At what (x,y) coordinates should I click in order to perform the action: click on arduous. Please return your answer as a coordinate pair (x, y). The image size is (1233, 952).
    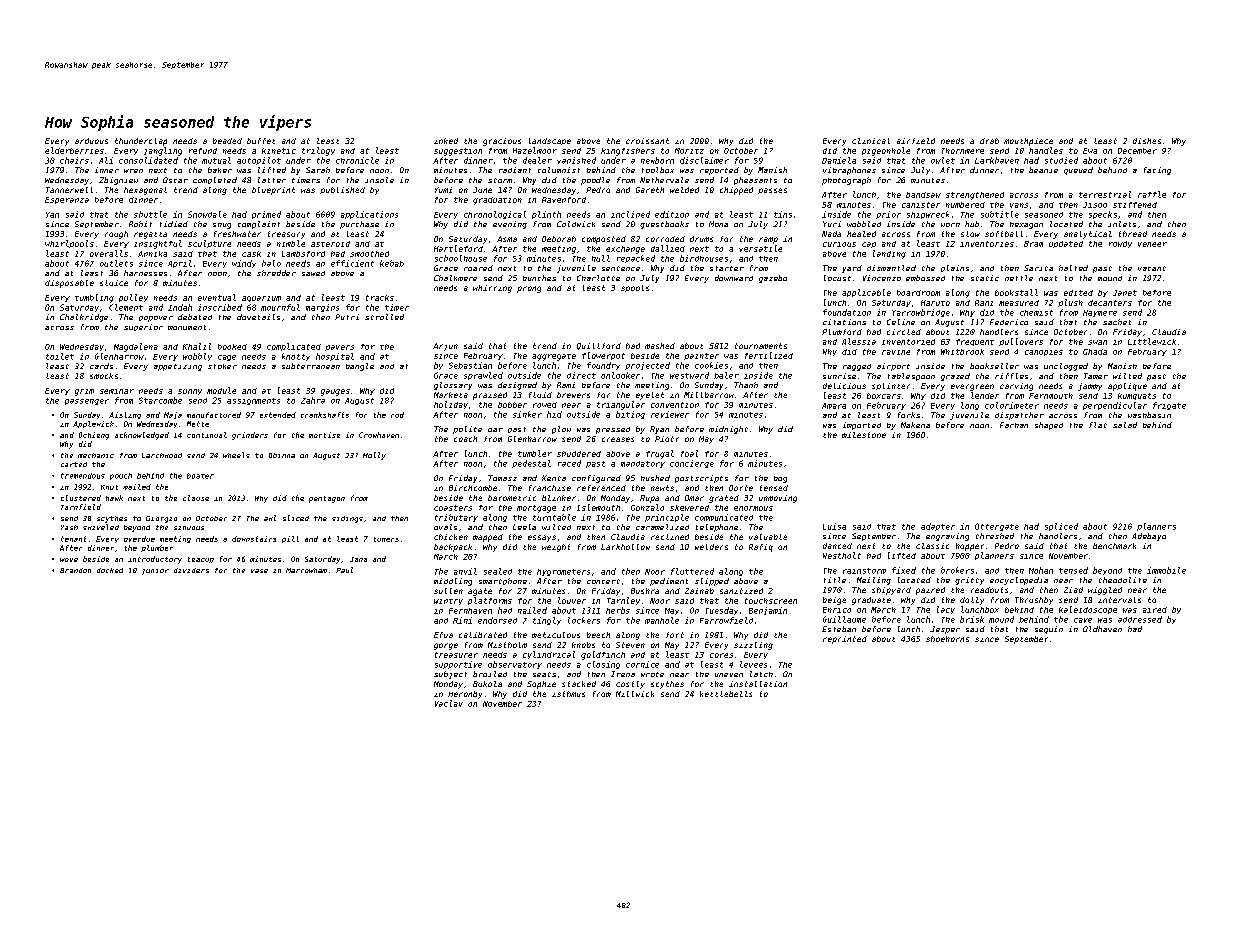
    Looking at the image, I should click on (91, 141).
